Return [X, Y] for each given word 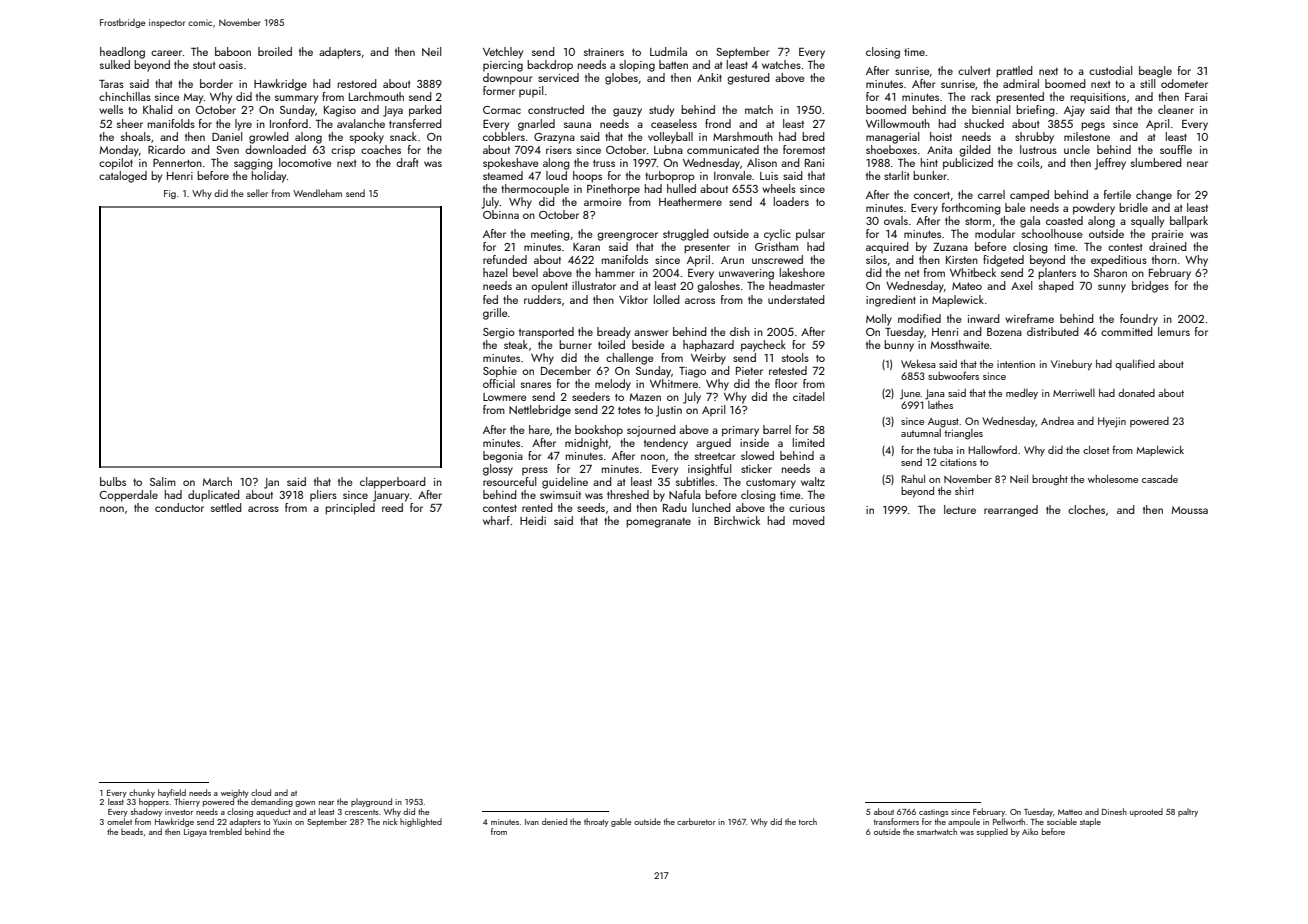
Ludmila [668, 51]
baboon [233, 51]
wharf [496, 520]
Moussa [1190, 510]
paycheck [763, 346]
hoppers [154, 802]
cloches [1086, 509]
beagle [1155, 72]
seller [257, 193]
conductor [179, 507]
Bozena [1004, 332]
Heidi [533, 520]
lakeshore [802, 272]
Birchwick [737, 520]
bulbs [113, 481]
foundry [1139, 320]
